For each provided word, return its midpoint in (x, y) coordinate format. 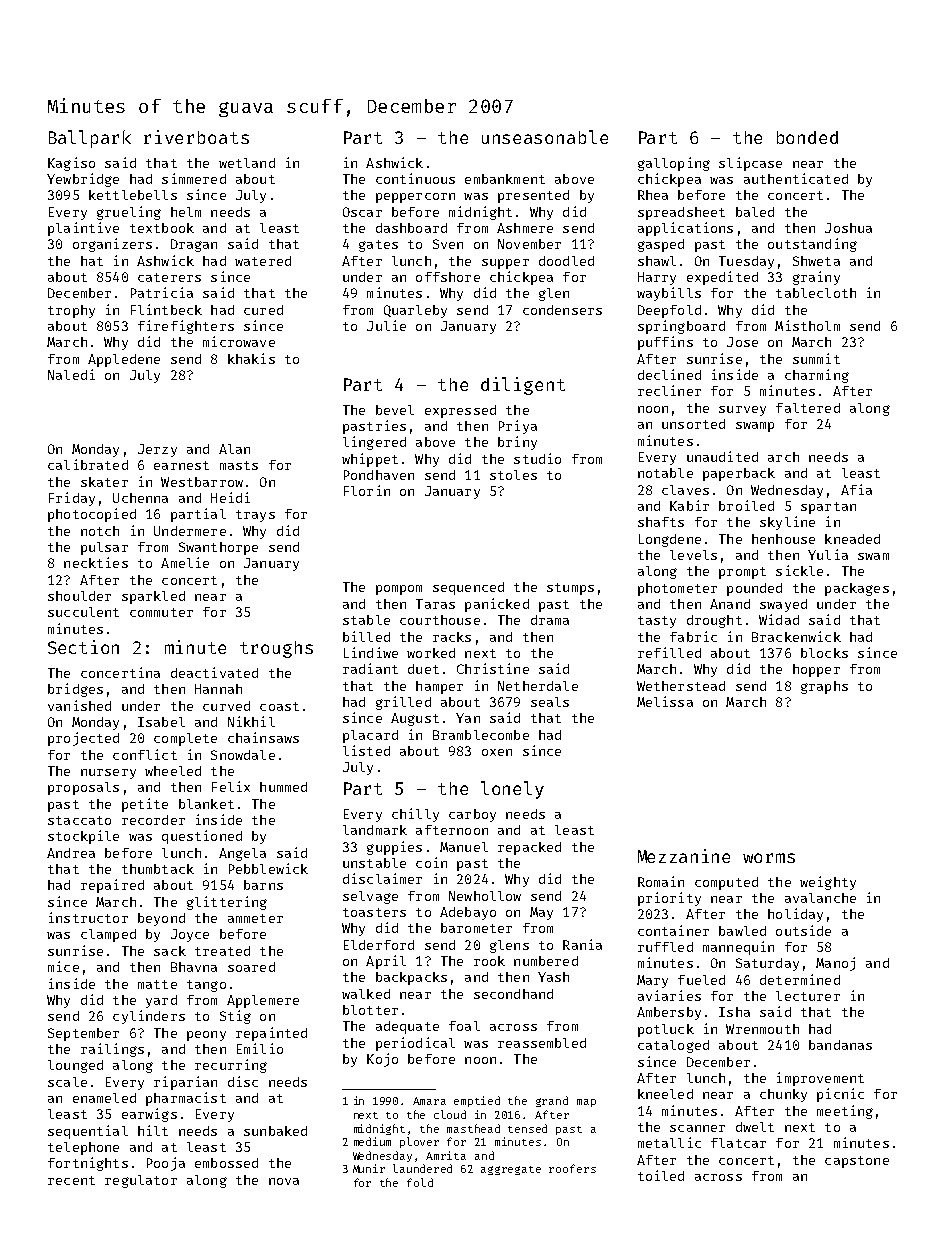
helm (186, 212)
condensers (562, 310)
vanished (79, 705)
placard (370, 736)
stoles (513, 475)
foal (464, 1026)
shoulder (79, 596)
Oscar (362, 212)
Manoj (835, 964)
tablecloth (816, 293)
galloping (674, 164)
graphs (824, 687)
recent (71, 1180)
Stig (235, 1017)
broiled (746, 505)
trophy (71, 311)
